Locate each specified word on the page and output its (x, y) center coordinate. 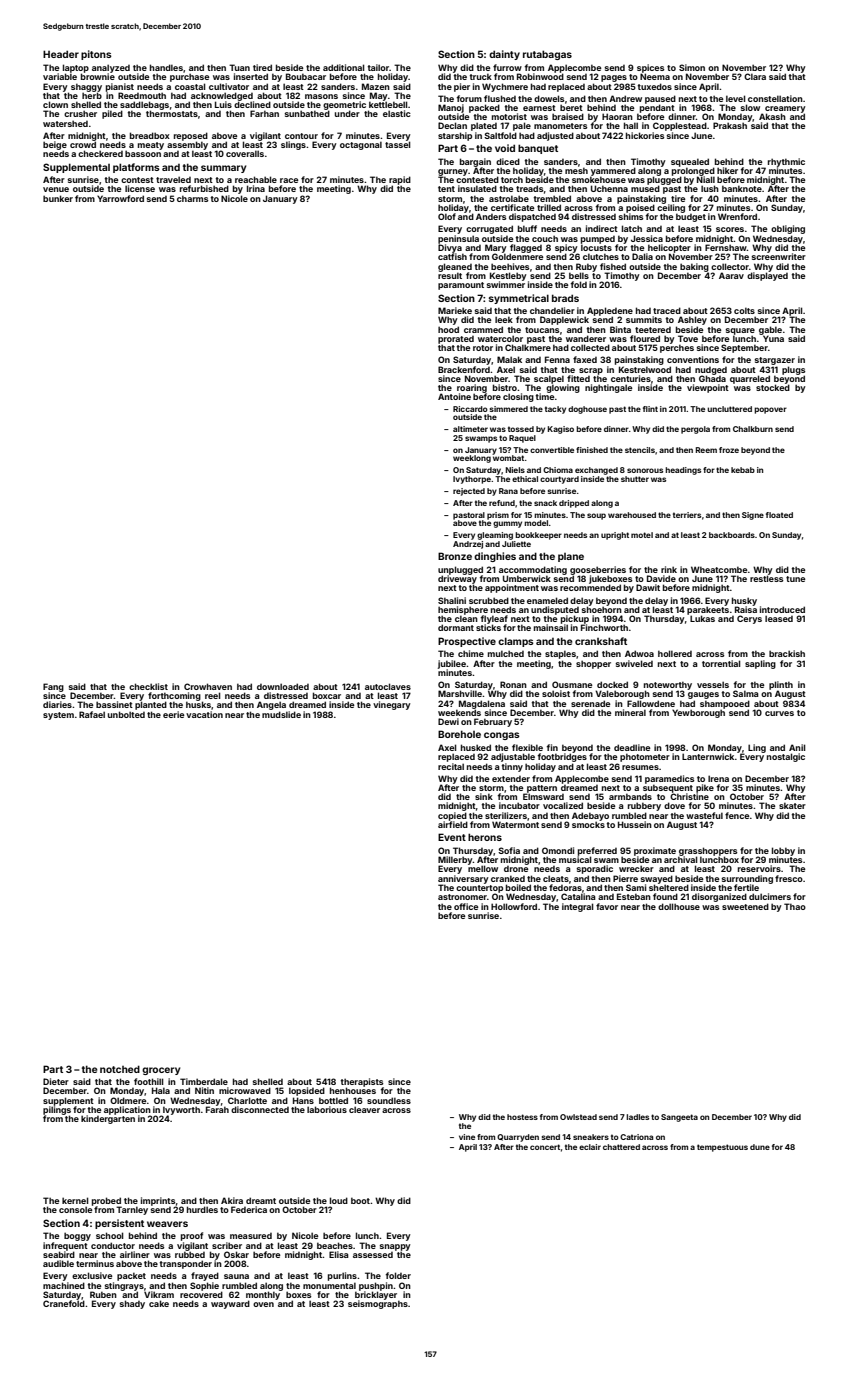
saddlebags (144, 106)
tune (796, 579)
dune (760, 1147)
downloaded (283, 686)
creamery (785, 109)
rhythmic (786, 162)
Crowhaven (208, 686)
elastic (397, 113)
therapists (362, 1082)
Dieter (56, 1081)
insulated (477, 188)
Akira (232, 1200)
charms (193, 198)
